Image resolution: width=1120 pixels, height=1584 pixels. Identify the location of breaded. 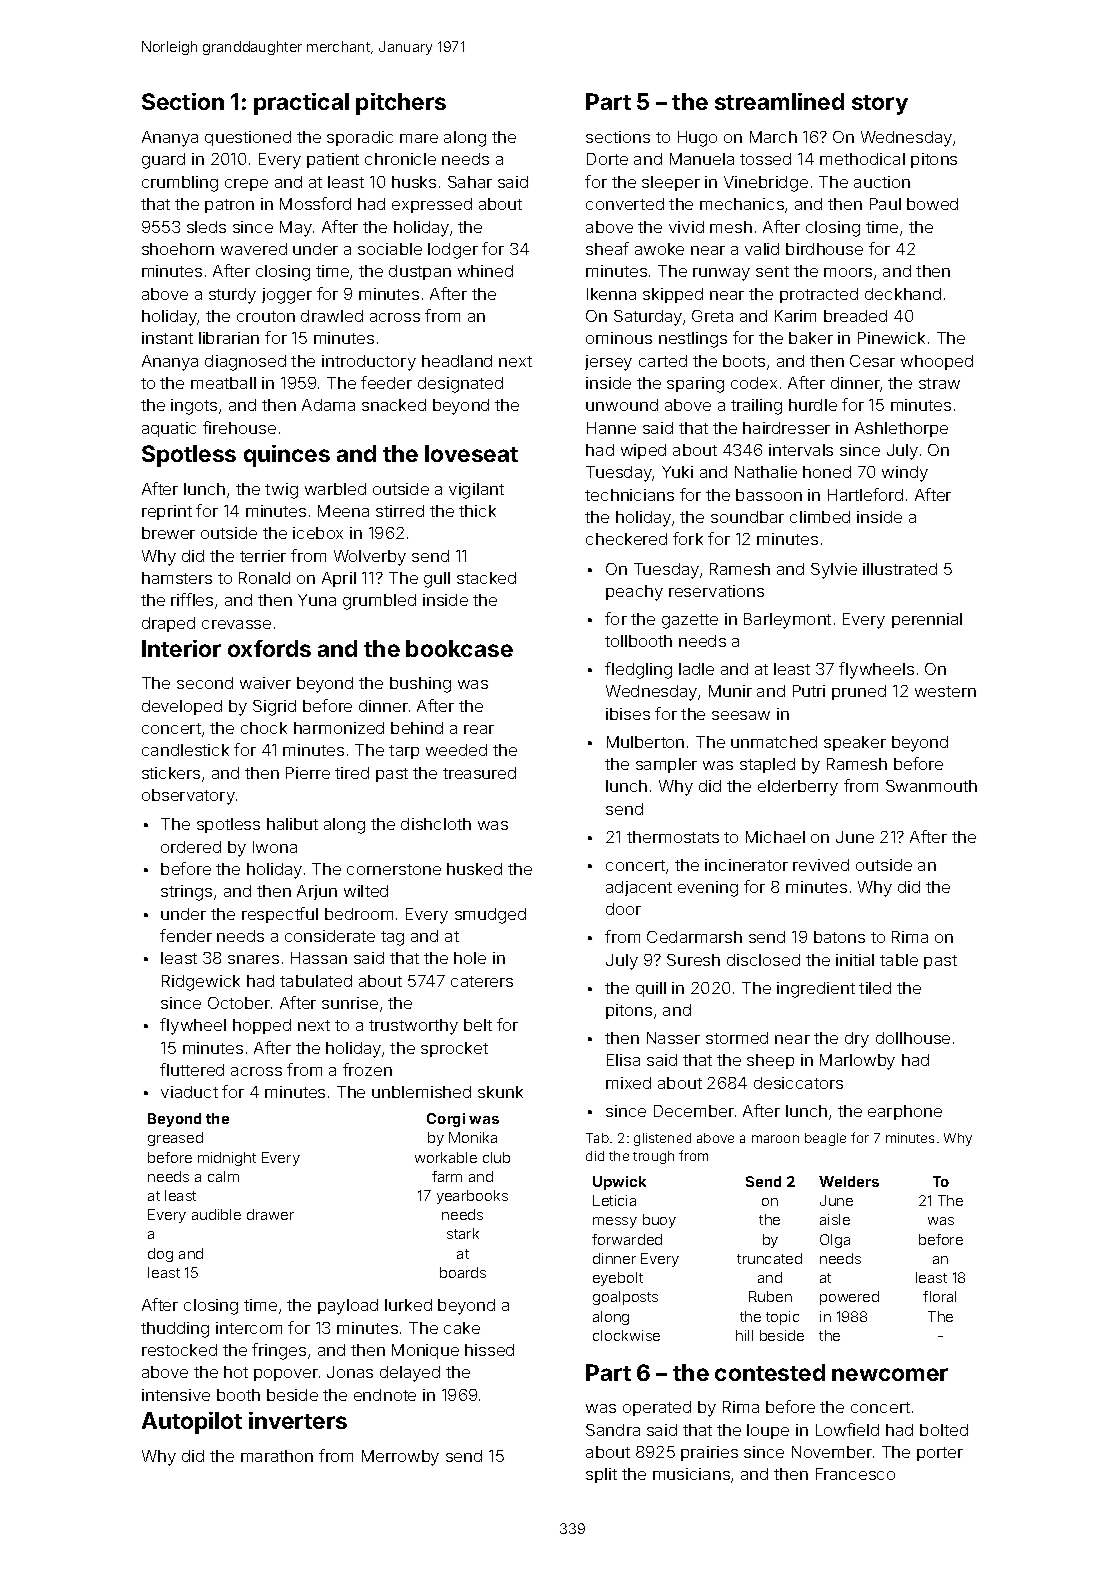
(855, 316).
